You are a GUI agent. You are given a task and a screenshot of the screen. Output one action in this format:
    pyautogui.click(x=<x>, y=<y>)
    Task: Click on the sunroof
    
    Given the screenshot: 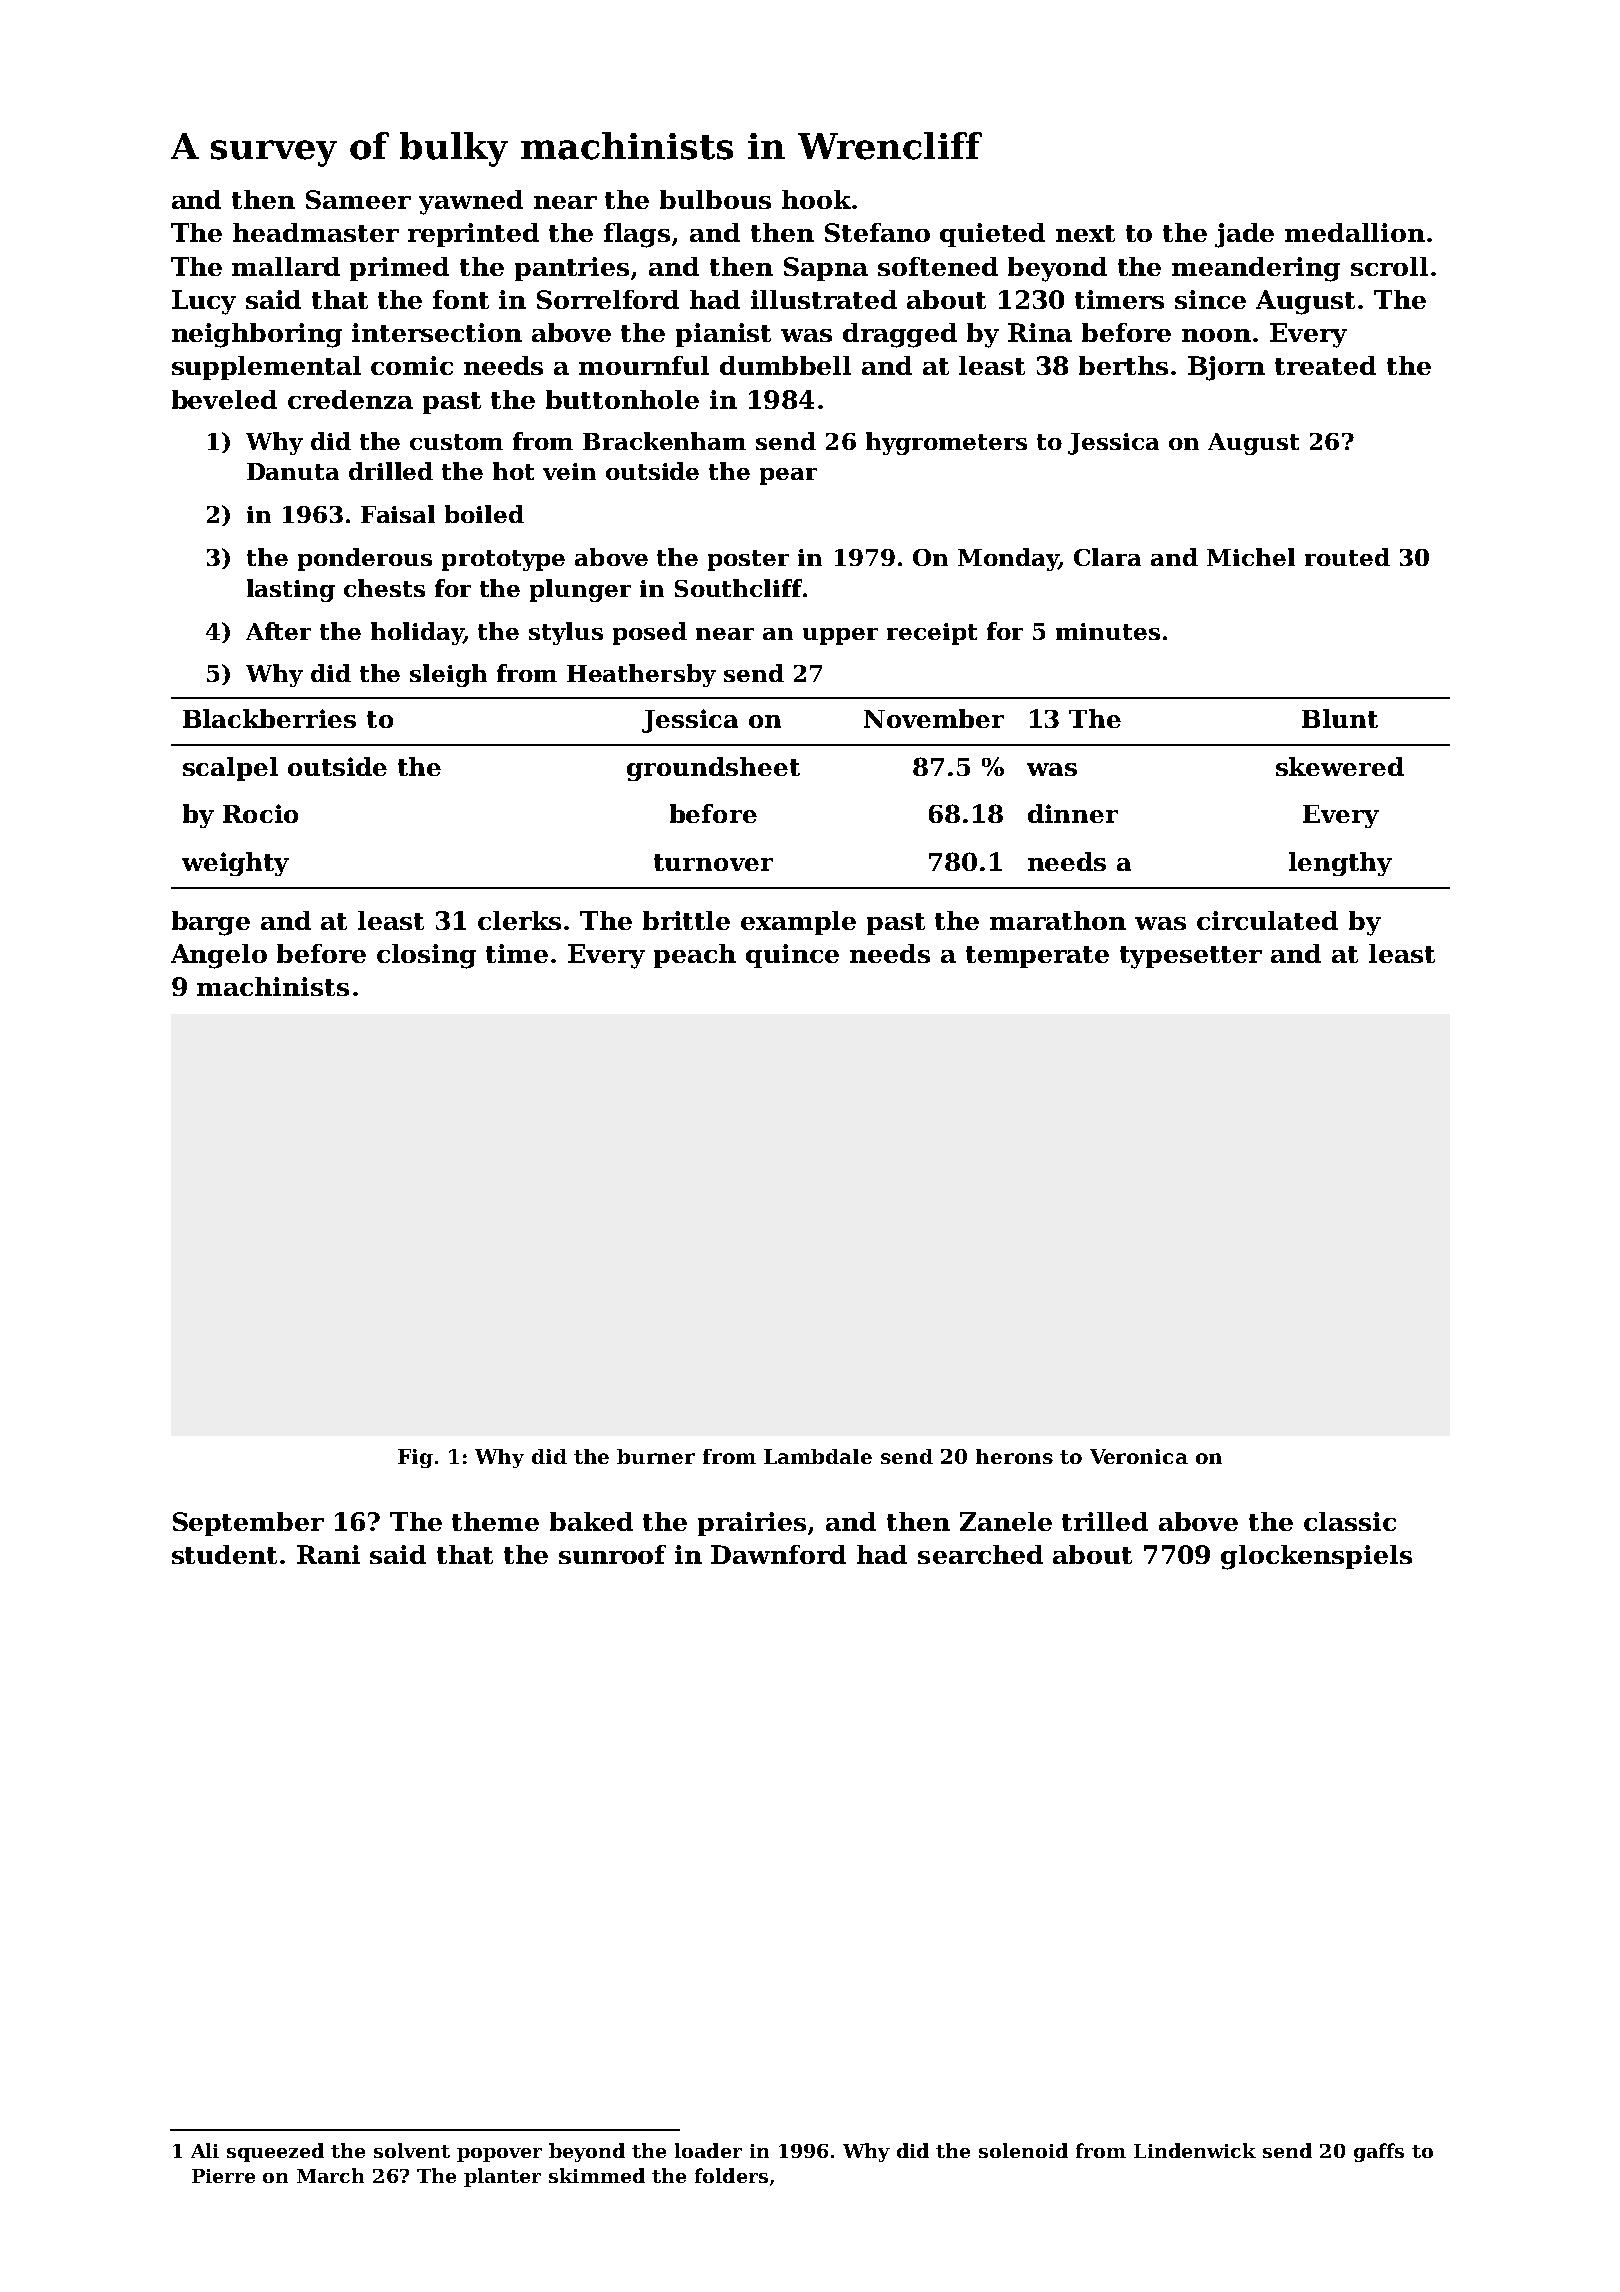 What is the action you would take?
    pyautogui.click(x=612, y=1554)
